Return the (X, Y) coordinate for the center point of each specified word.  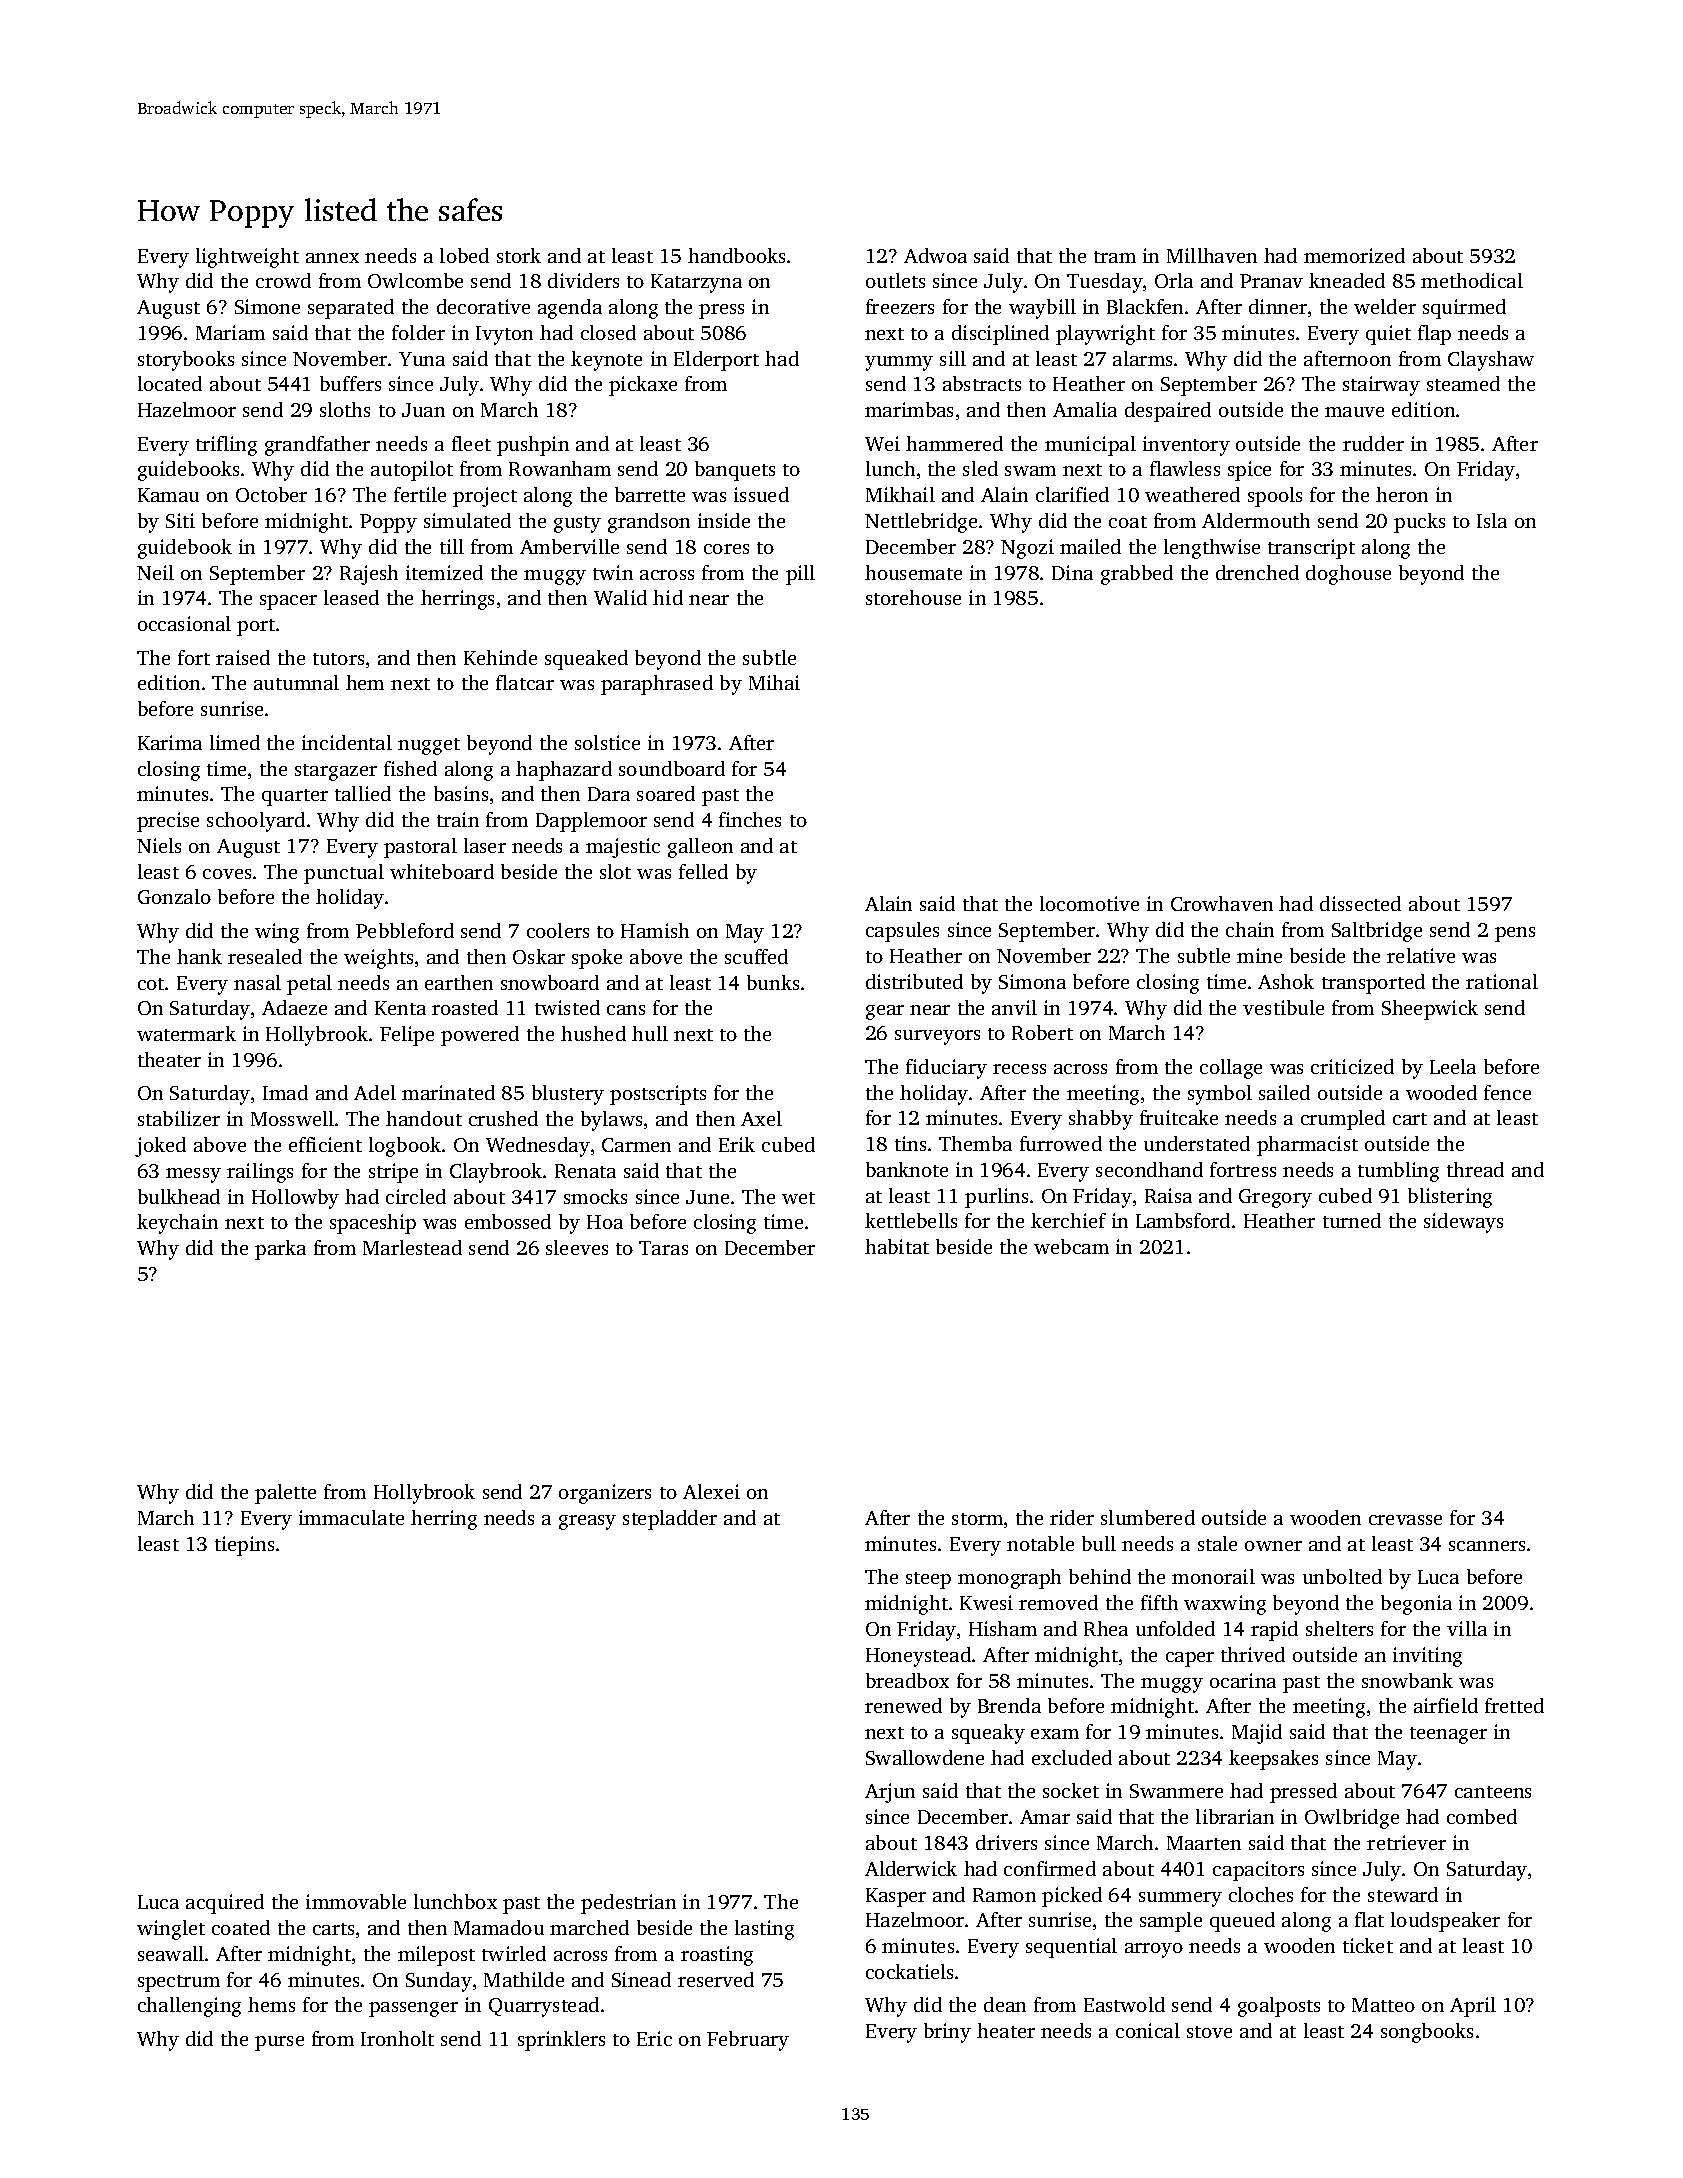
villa (1467, 1628)
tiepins (244, 1546)
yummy (899, 363)
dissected (1360, 903)
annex (332, 258)
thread (1475, 1169)
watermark (186, 1033)
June (707, 1197)
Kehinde (500, 657)
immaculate (351, 1517)
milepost (436, 1956)
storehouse (913, 597)
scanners (1487, 1546)
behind (1100, 1576)
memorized (1354, 255)
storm (977, 1519)
